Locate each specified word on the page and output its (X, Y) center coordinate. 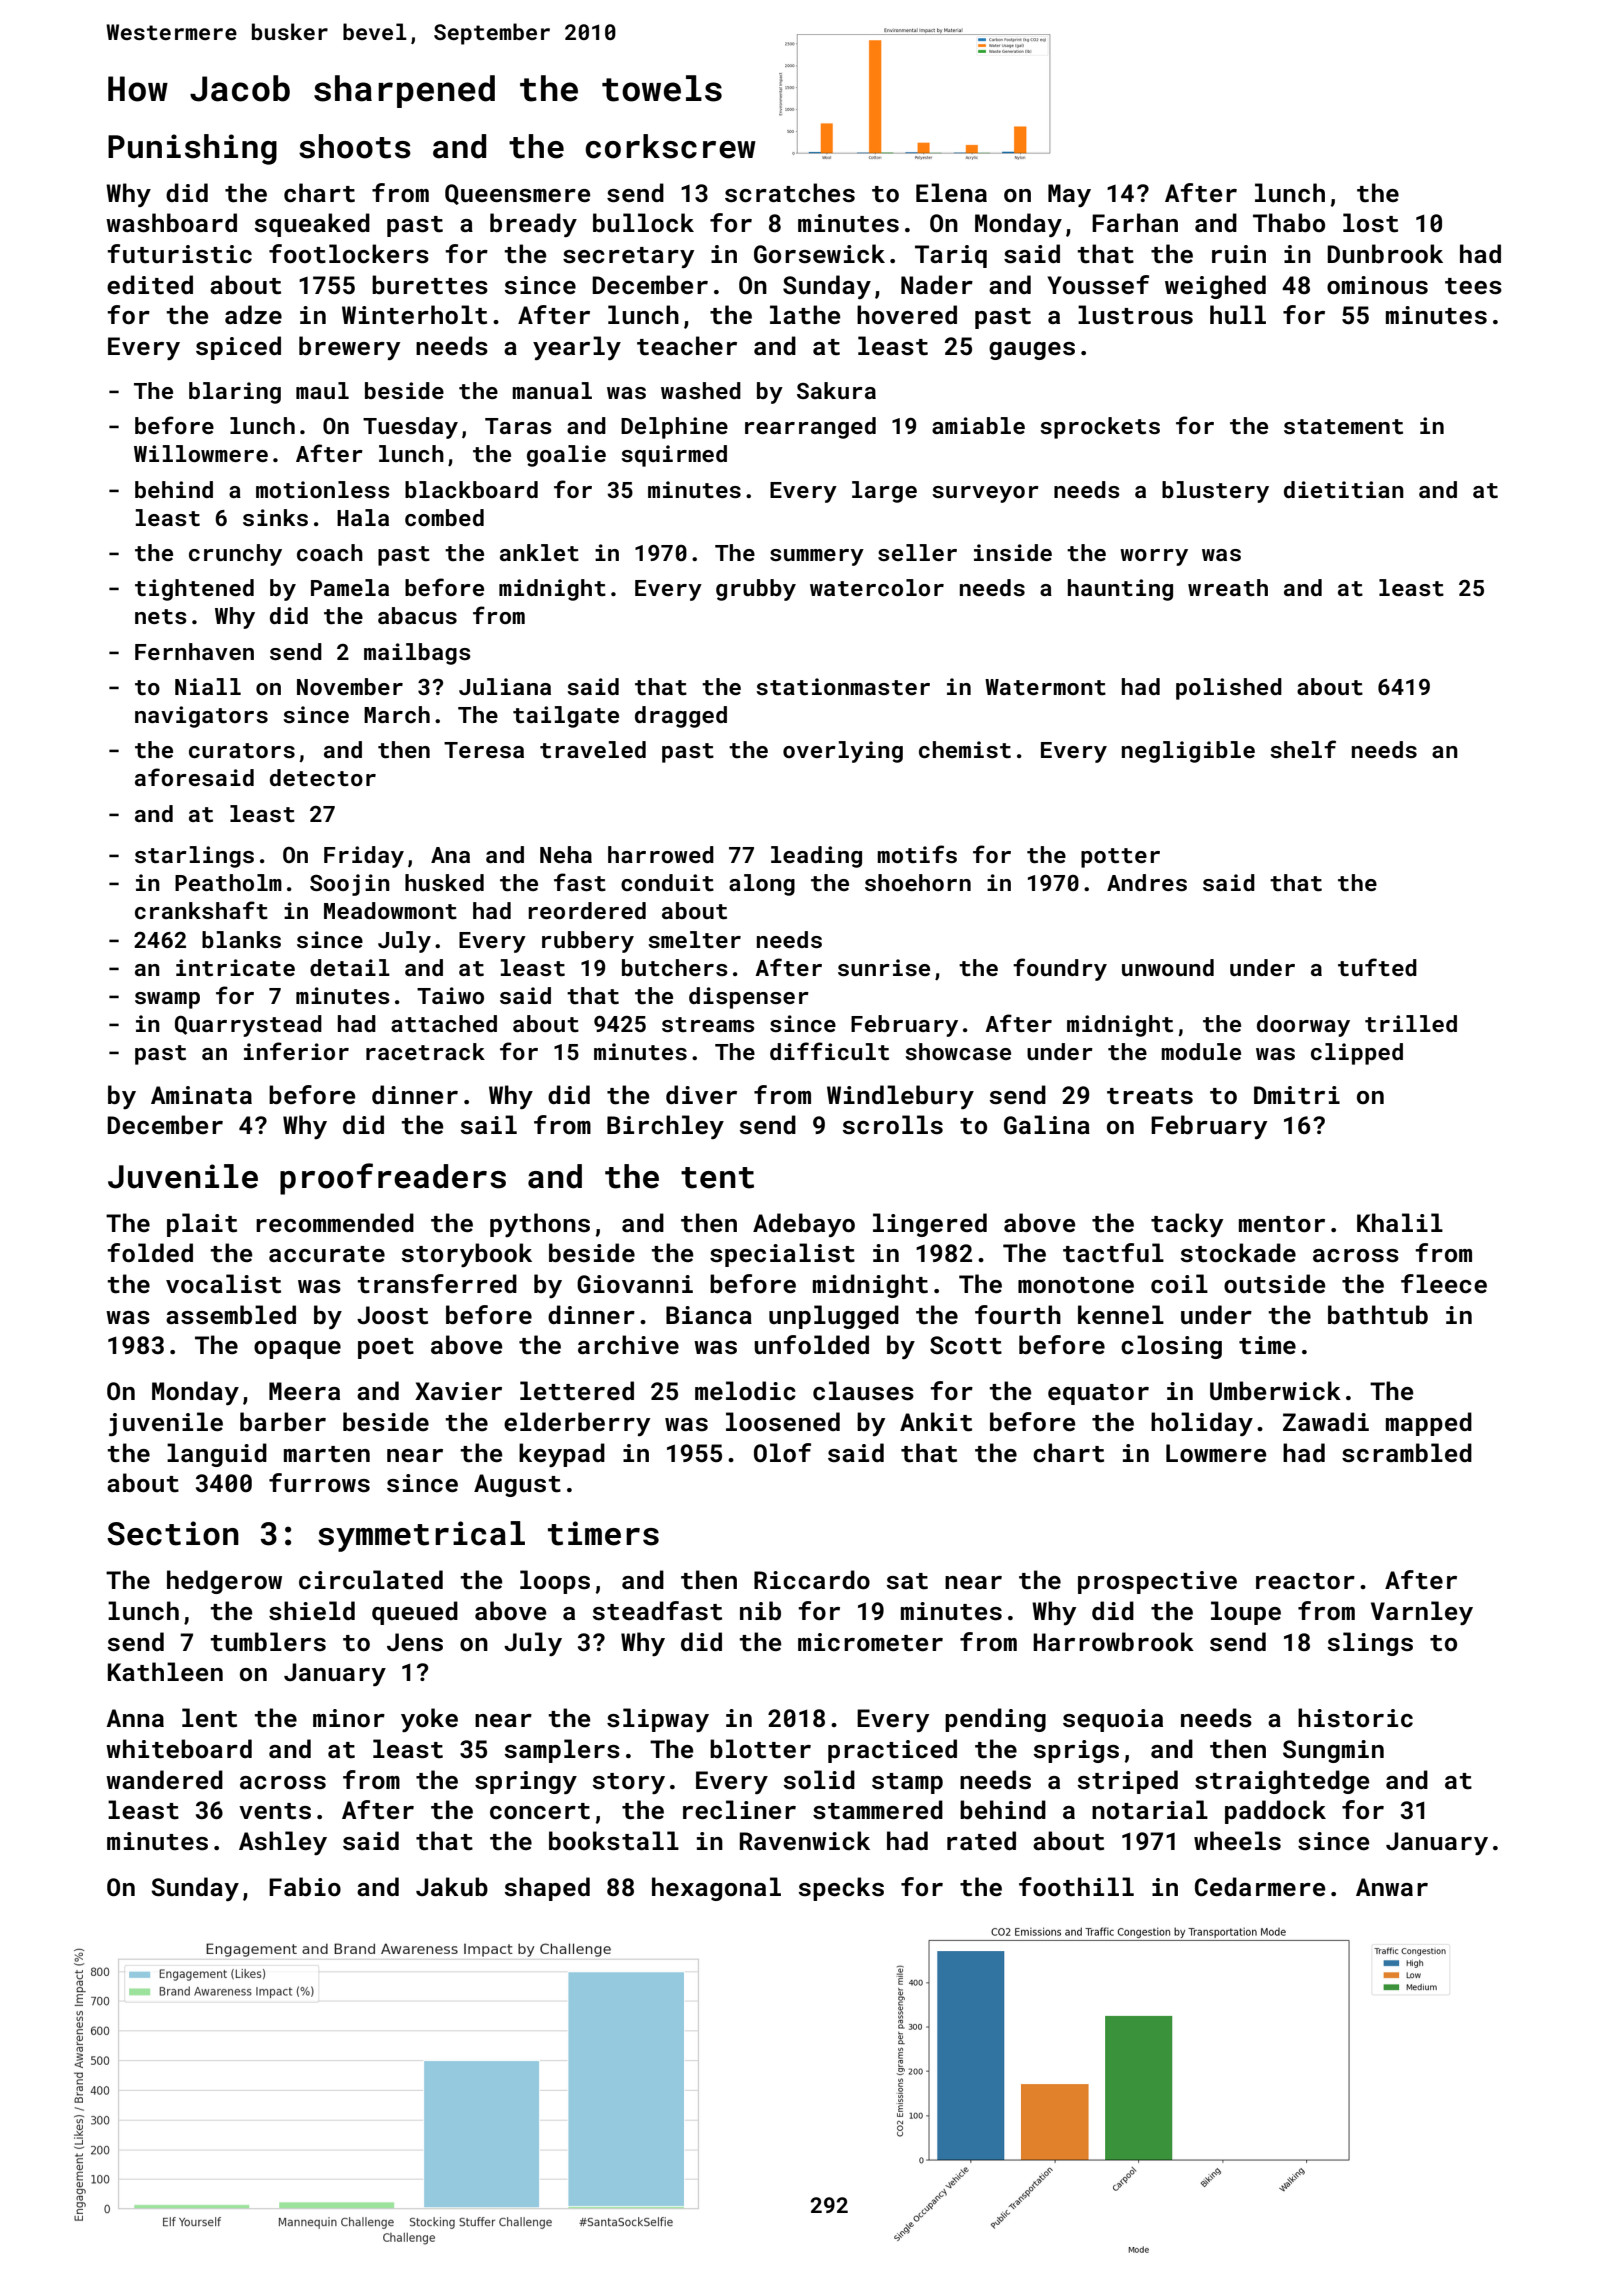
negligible (1188, 752)
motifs (917, 854)
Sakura (836, 390)
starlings (194, 857)
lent (209, 1718)
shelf (1303, 749)
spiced (238, 348)
